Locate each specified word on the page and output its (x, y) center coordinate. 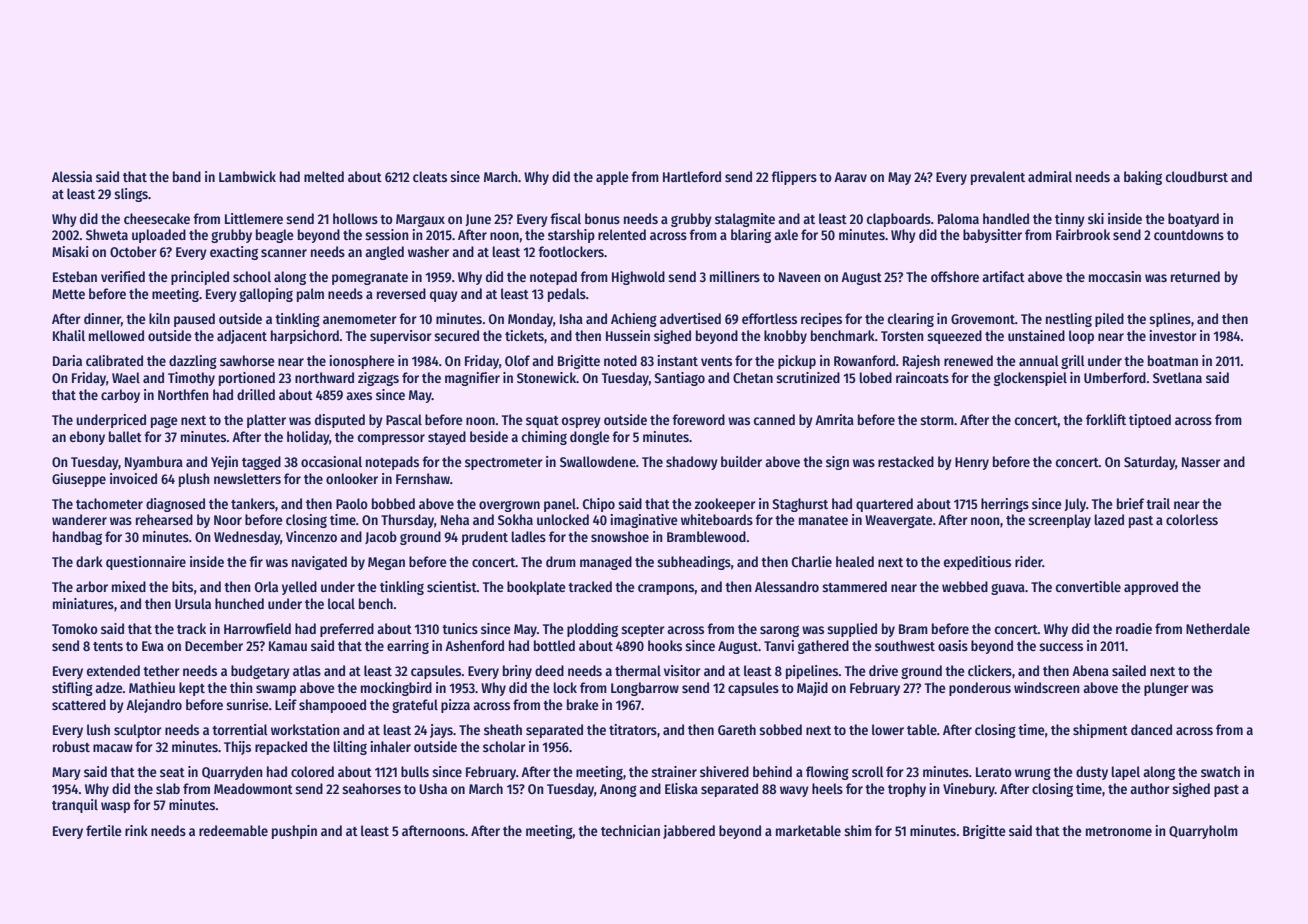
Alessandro (787, 586)
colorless (1192, 519)
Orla (266, 586)
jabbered (689, 832)
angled (384, 253)
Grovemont (983, 319)
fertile (104, 830)
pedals (567, 295)
